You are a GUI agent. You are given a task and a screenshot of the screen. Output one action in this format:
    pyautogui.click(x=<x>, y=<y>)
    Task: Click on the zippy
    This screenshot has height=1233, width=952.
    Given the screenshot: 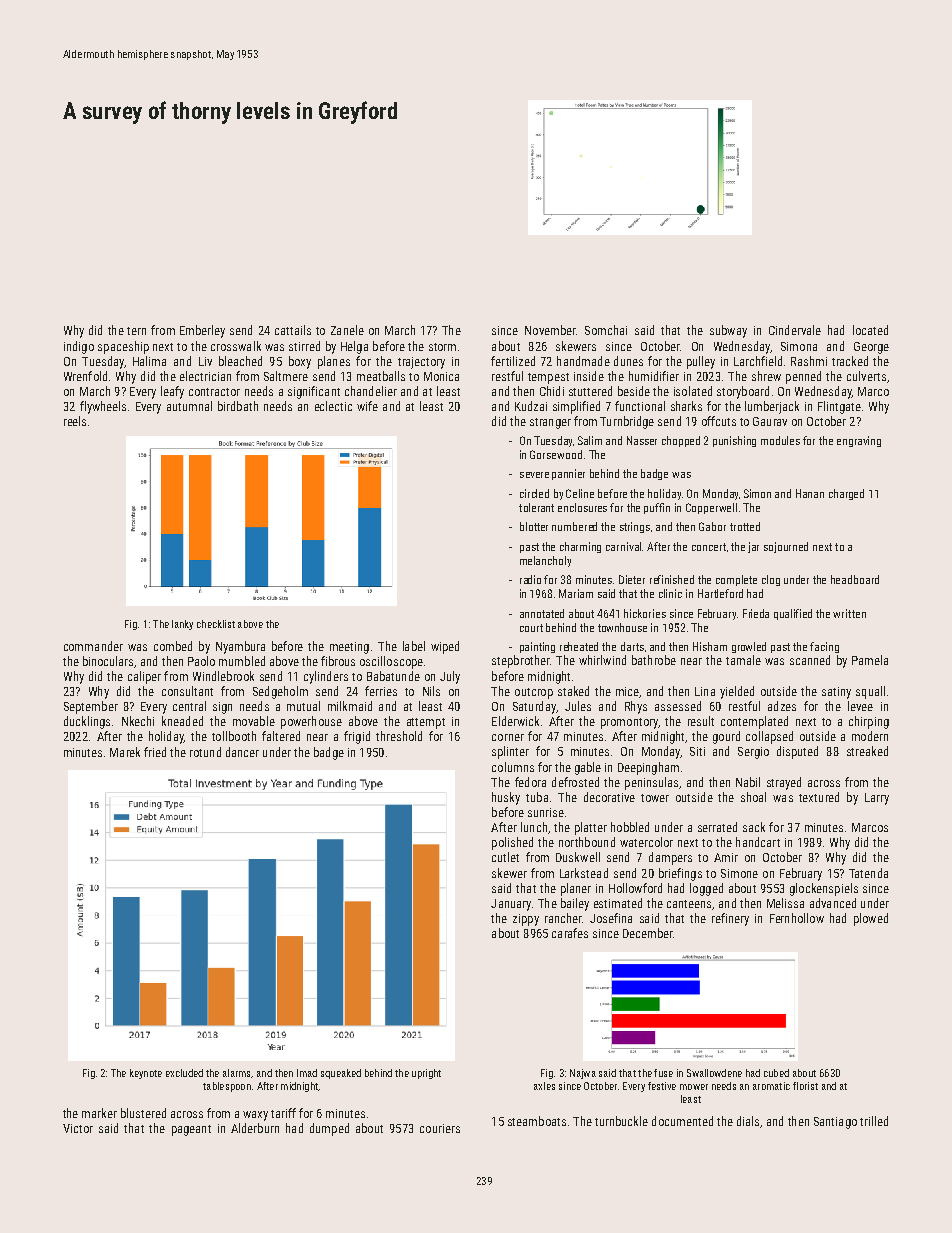 What is the action you would take?
    pyautogui.click(x=526, y=920)
